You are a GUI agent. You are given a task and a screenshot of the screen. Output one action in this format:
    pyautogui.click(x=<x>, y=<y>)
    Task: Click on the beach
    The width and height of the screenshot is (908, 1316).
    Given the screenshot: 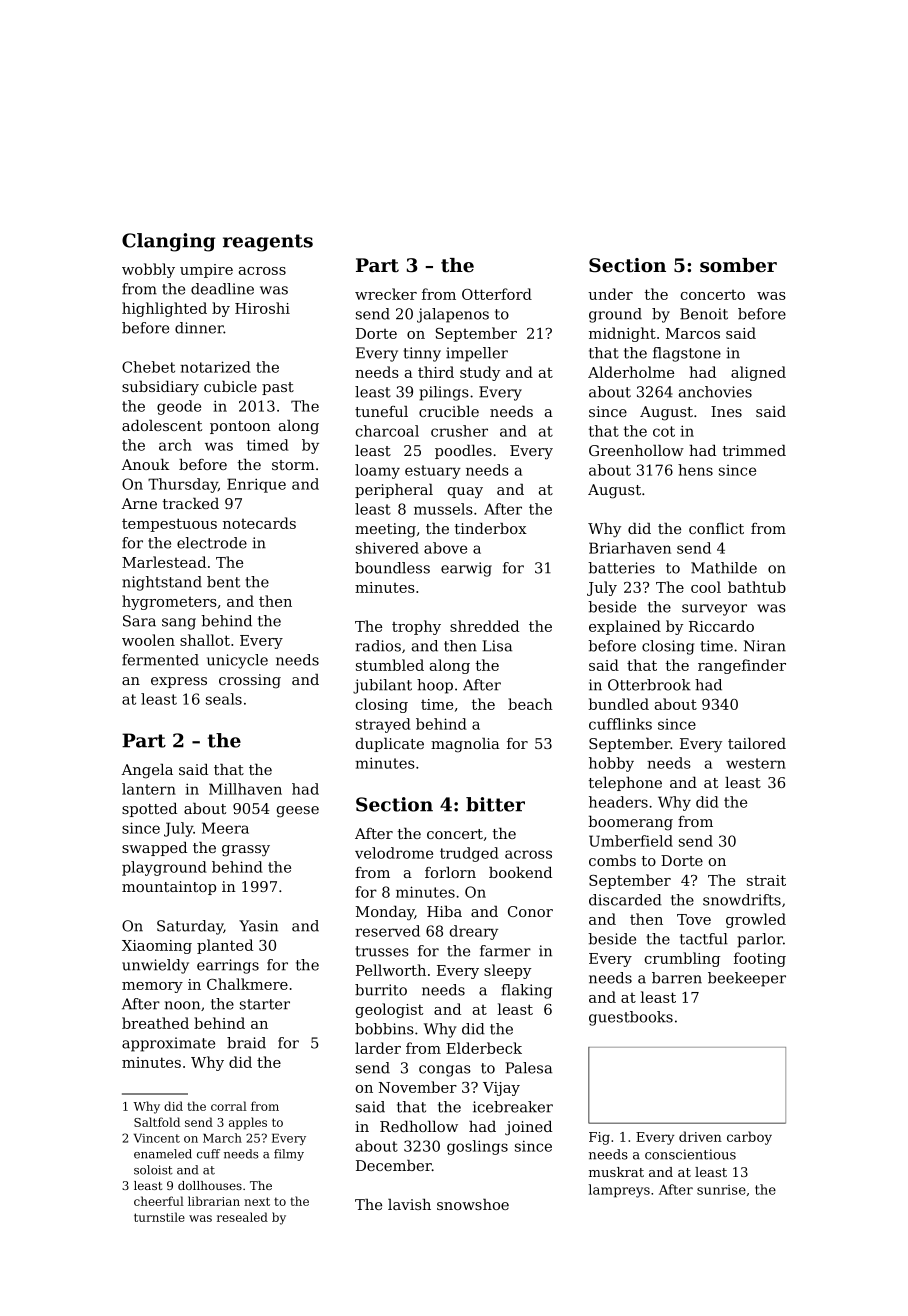 What is the action you would take?
    pyautogui.click(x=530, y=704)
